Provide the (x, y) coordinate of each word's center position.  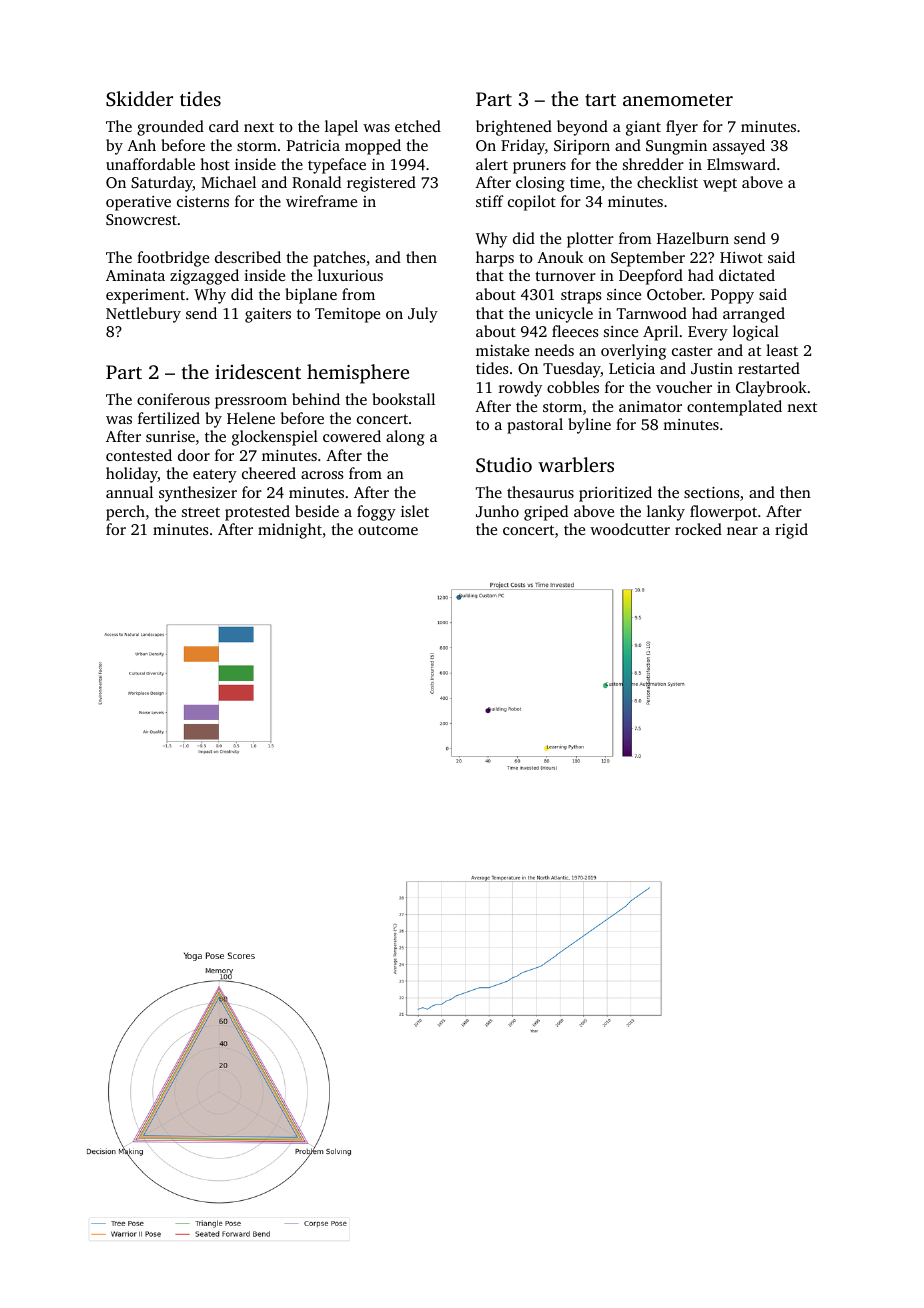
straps (581, 297)
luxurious (350, 275)
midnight (290, 531)
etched (418, 126)
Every (708, 333)
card (224, 126)
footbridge (173, 259)
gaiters (268, 315)
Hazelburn (693, 238)
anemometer (678, 100)
